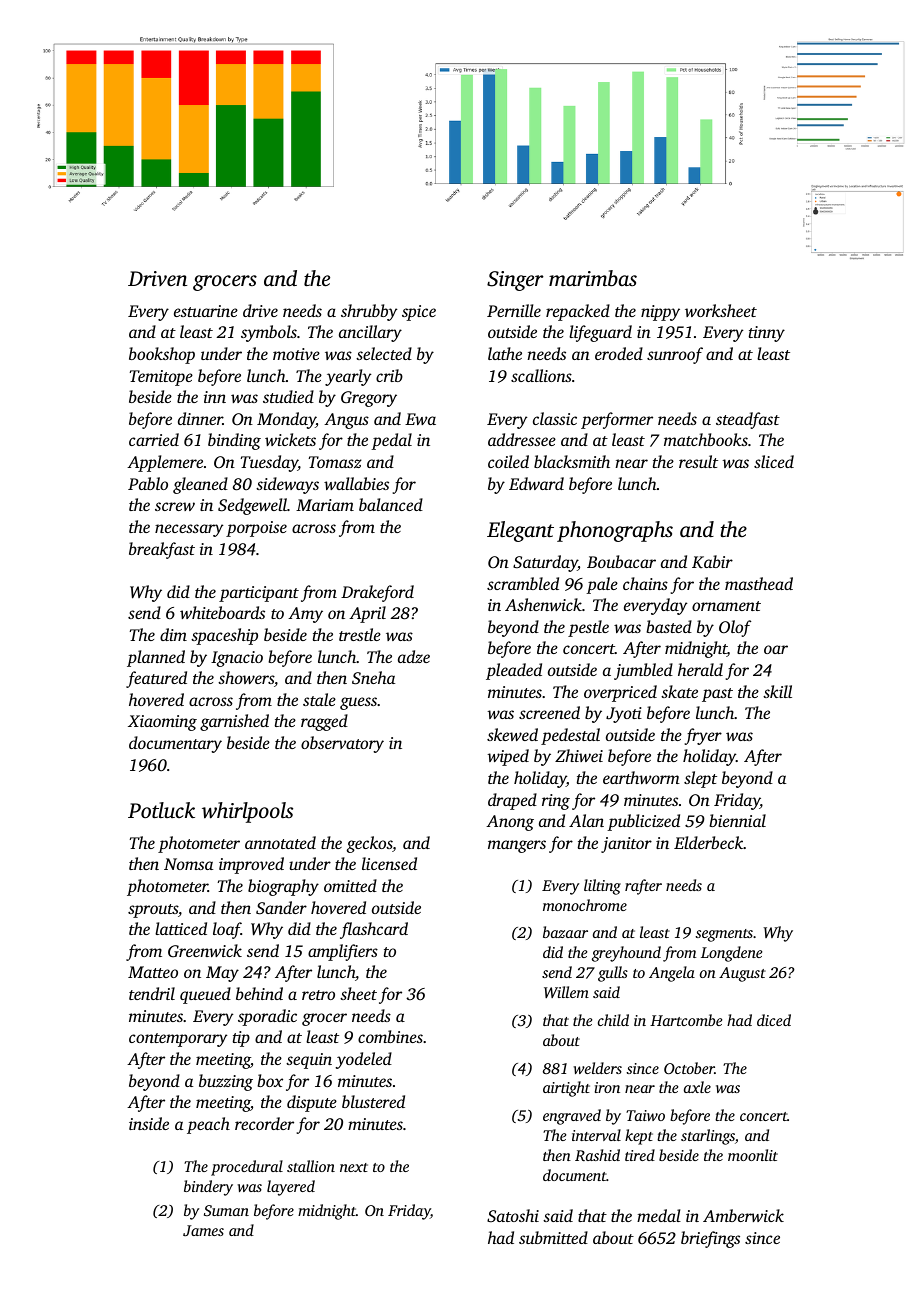 Image resolution: width=924 pixels, height=1314 pixels. I want to click on Potluck, so click(161, 810).
